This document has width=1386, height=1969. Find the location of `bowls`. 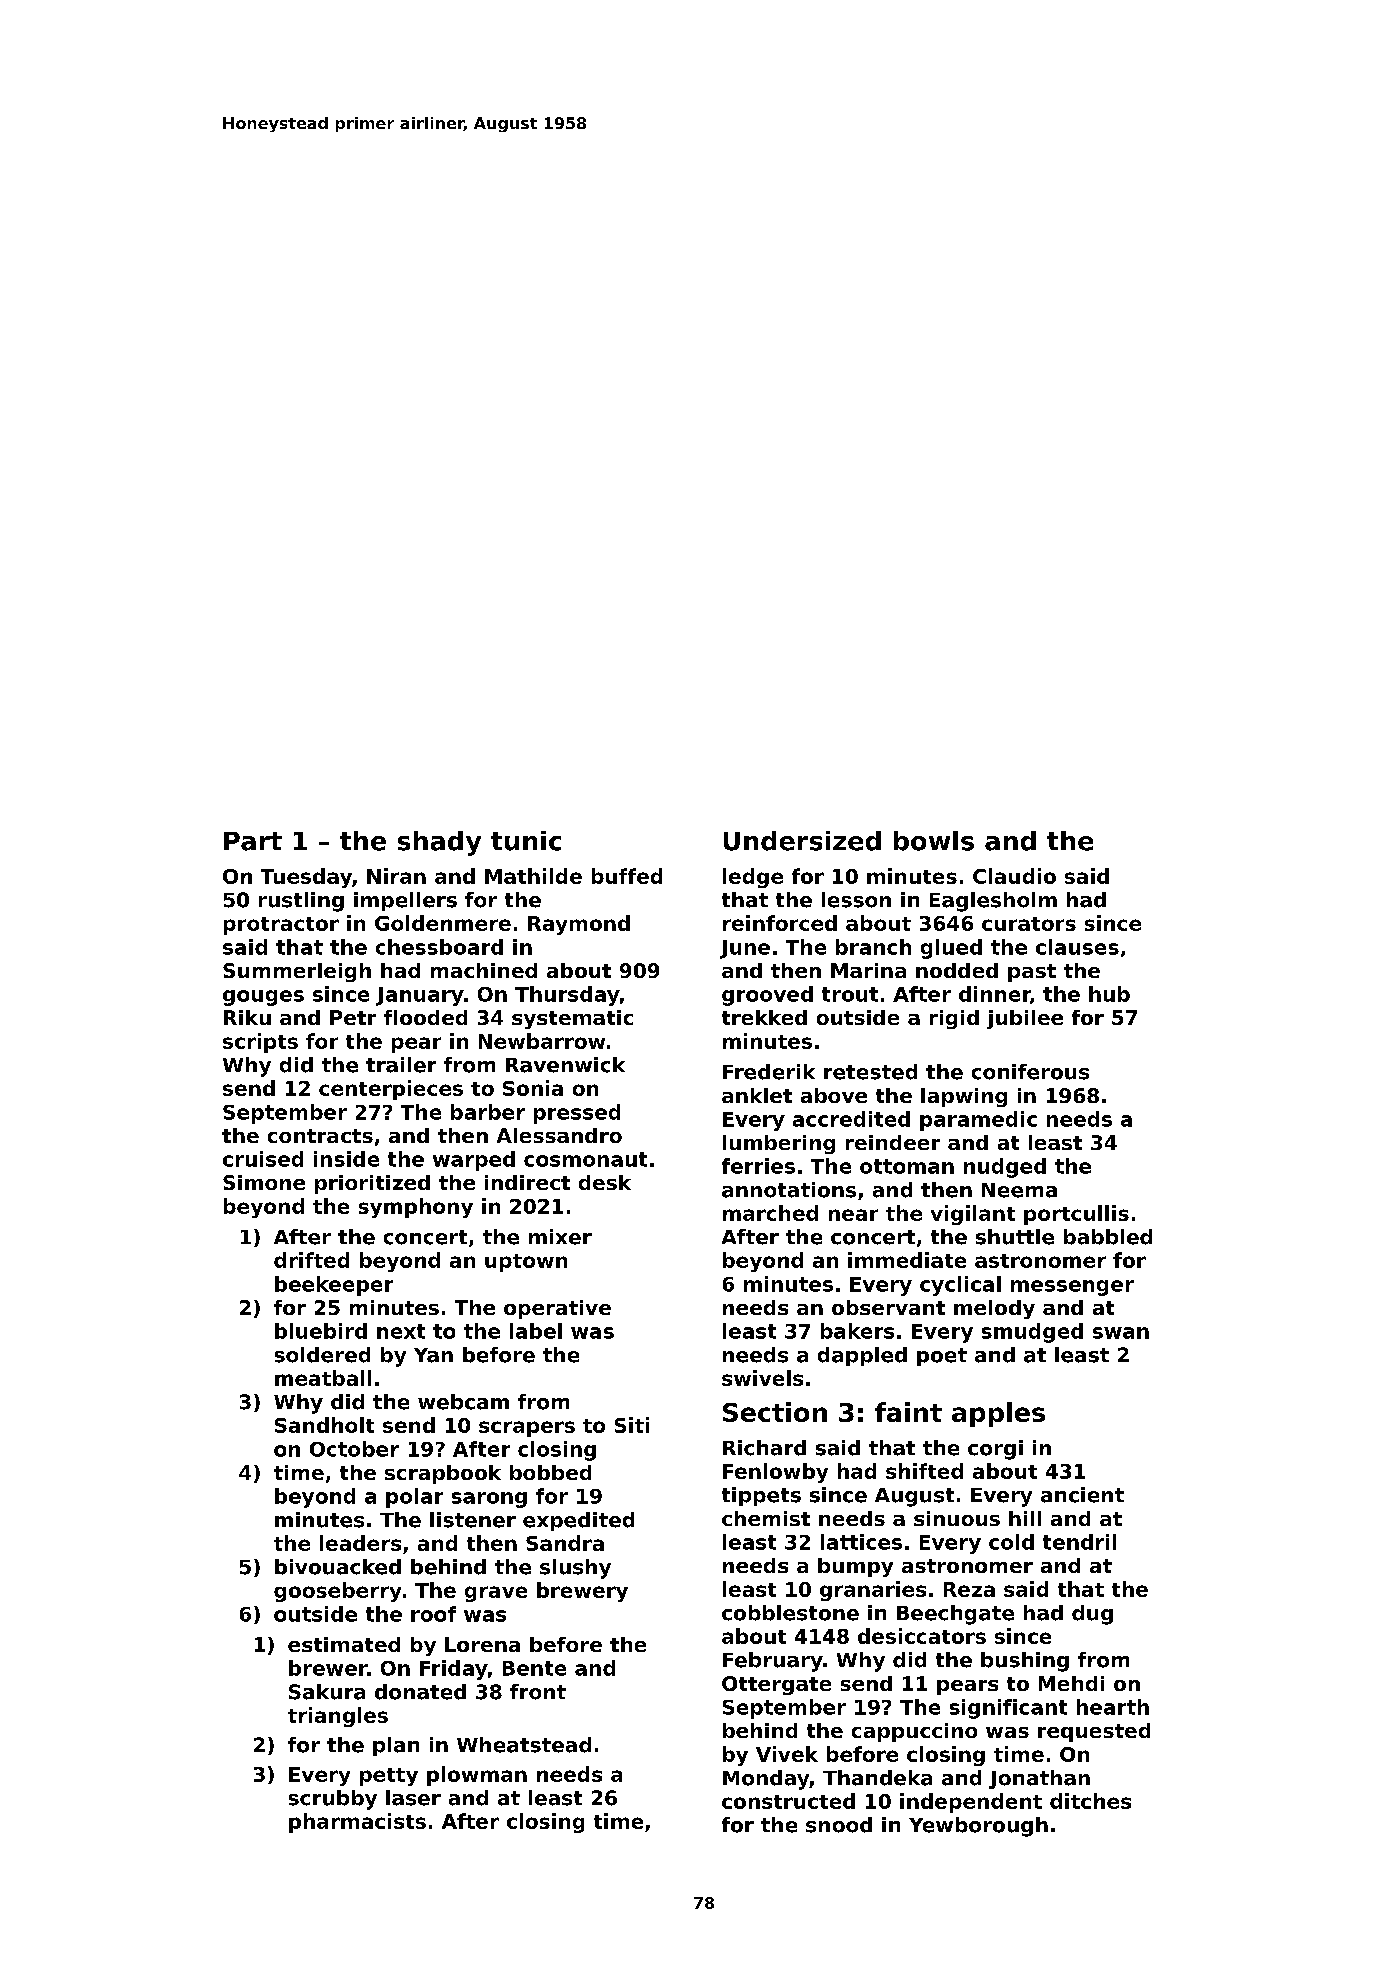

bowls is located at coordinates (934, 841).
